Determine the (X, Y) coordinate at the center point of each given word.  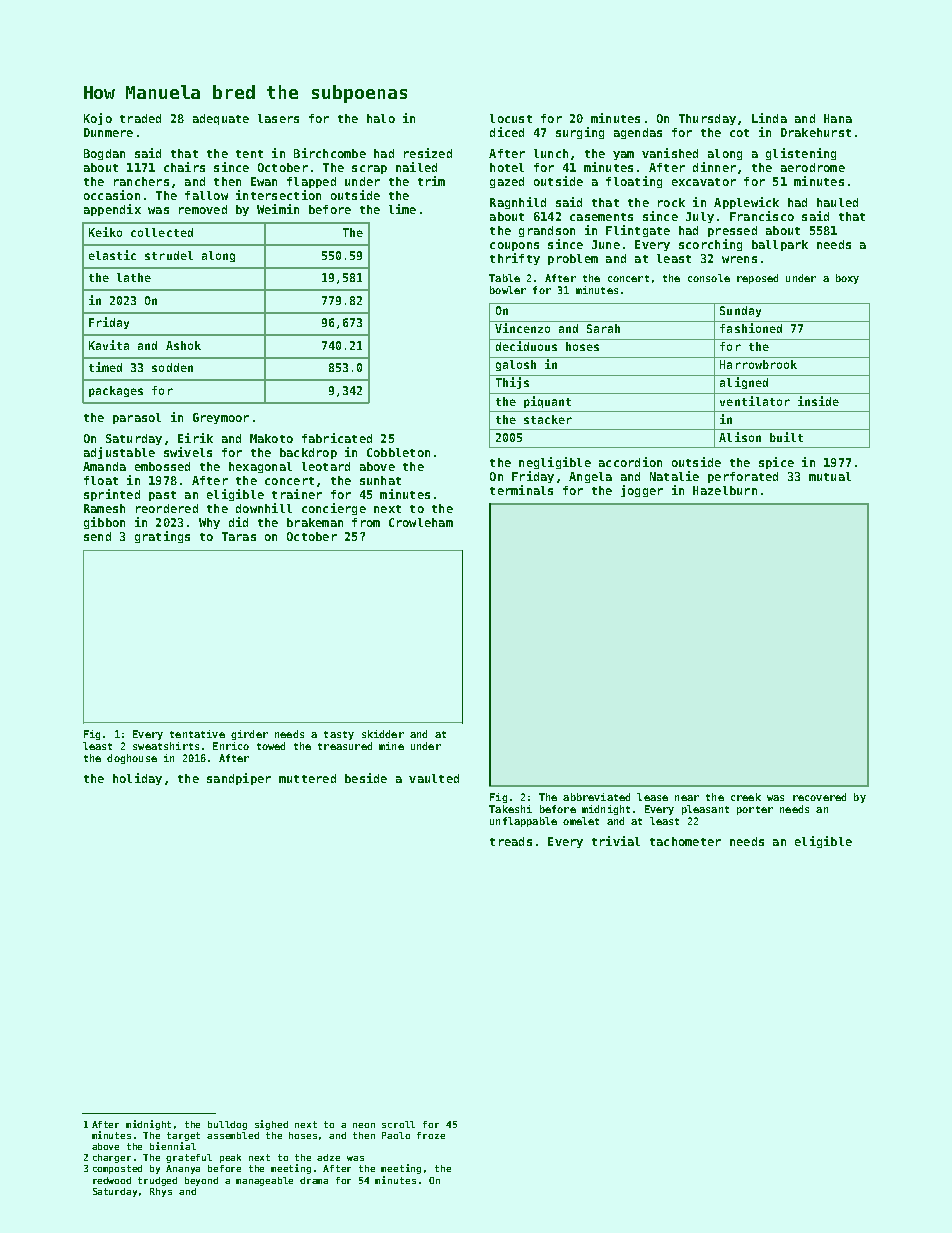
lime (402, 209)
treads (511, 841)
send (97, 536)
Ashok (183, 345)
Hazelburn (725, 490)
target (183, 1136)
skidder (383, 734)
